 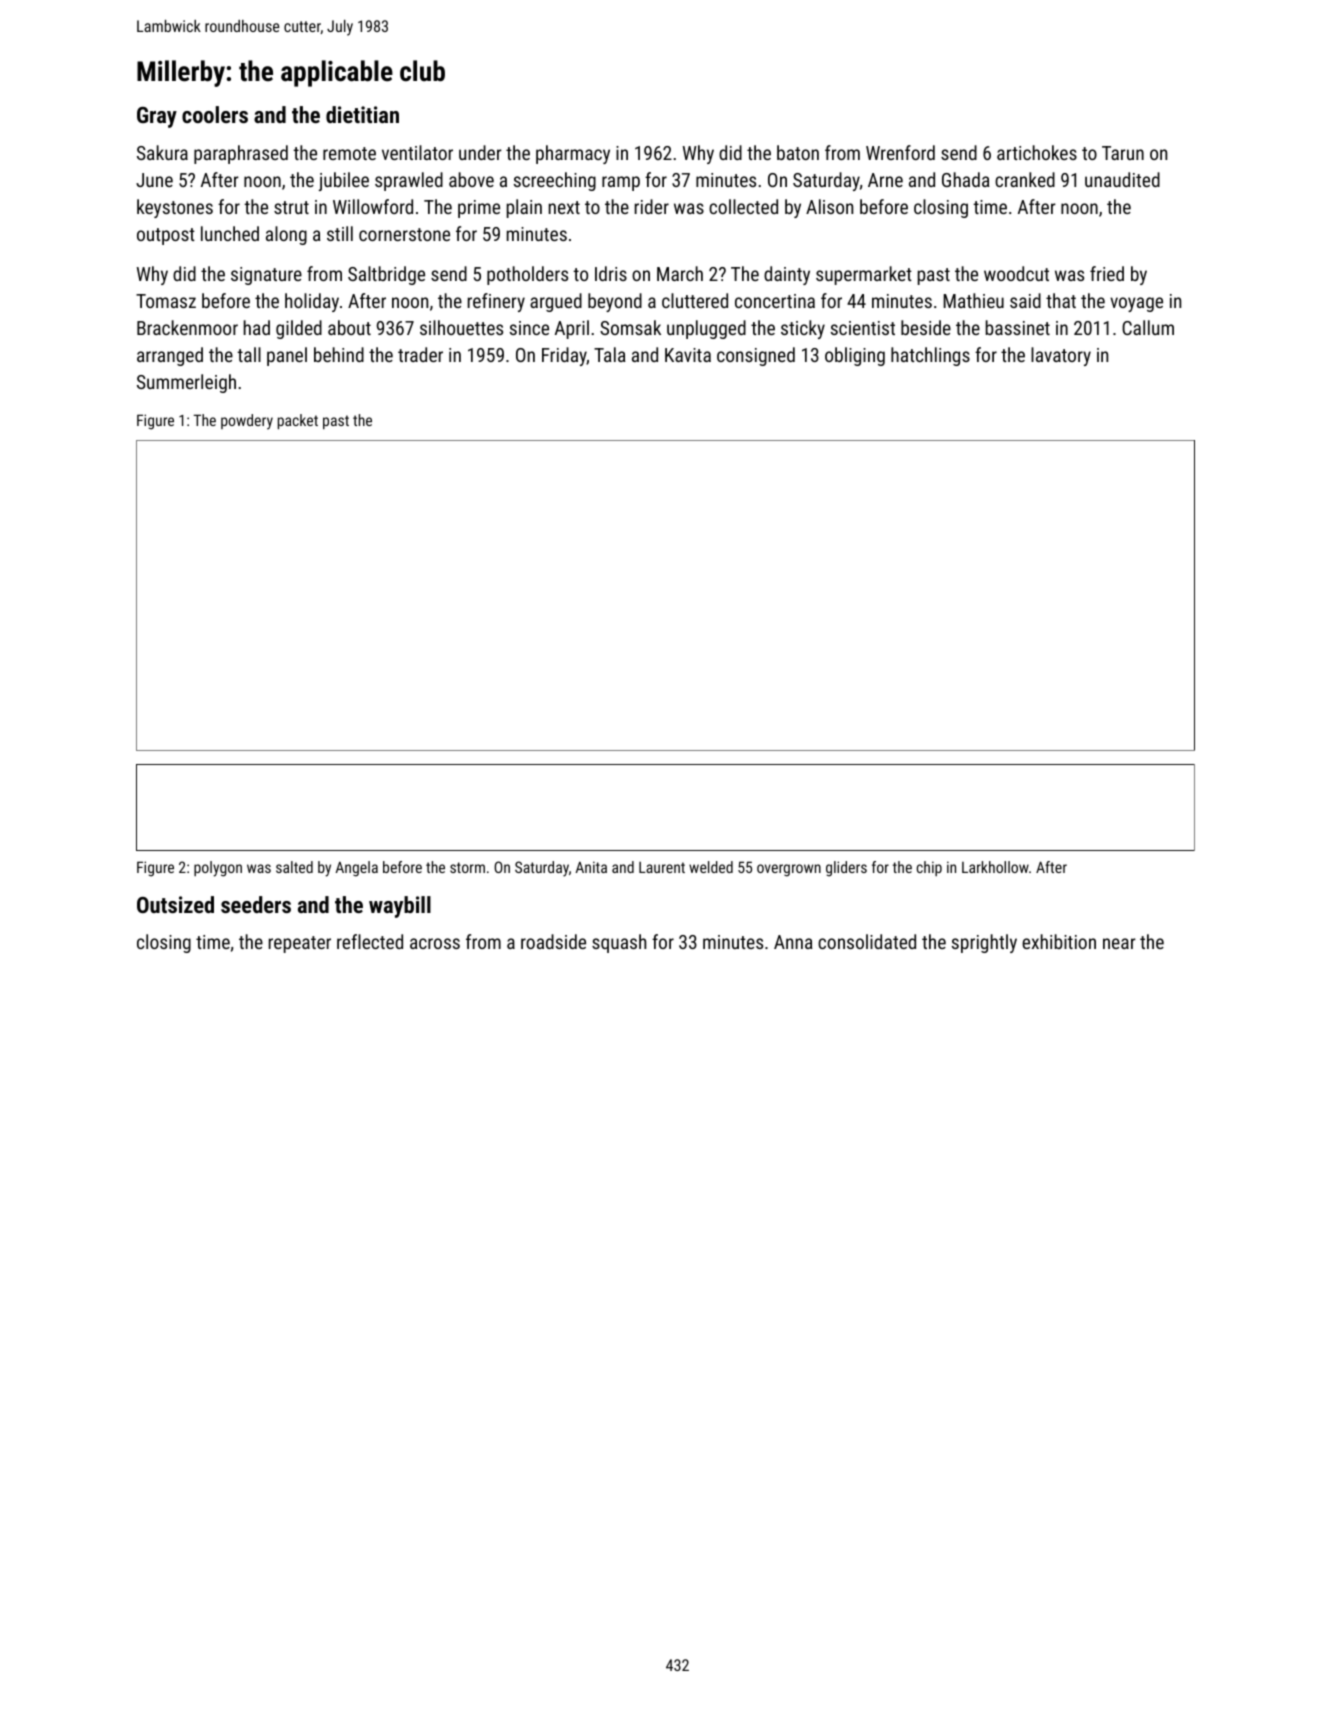 What do you see at coordinates (798, 152) in the screenshot?
I see `baton` at bounding box center [798, 152].
